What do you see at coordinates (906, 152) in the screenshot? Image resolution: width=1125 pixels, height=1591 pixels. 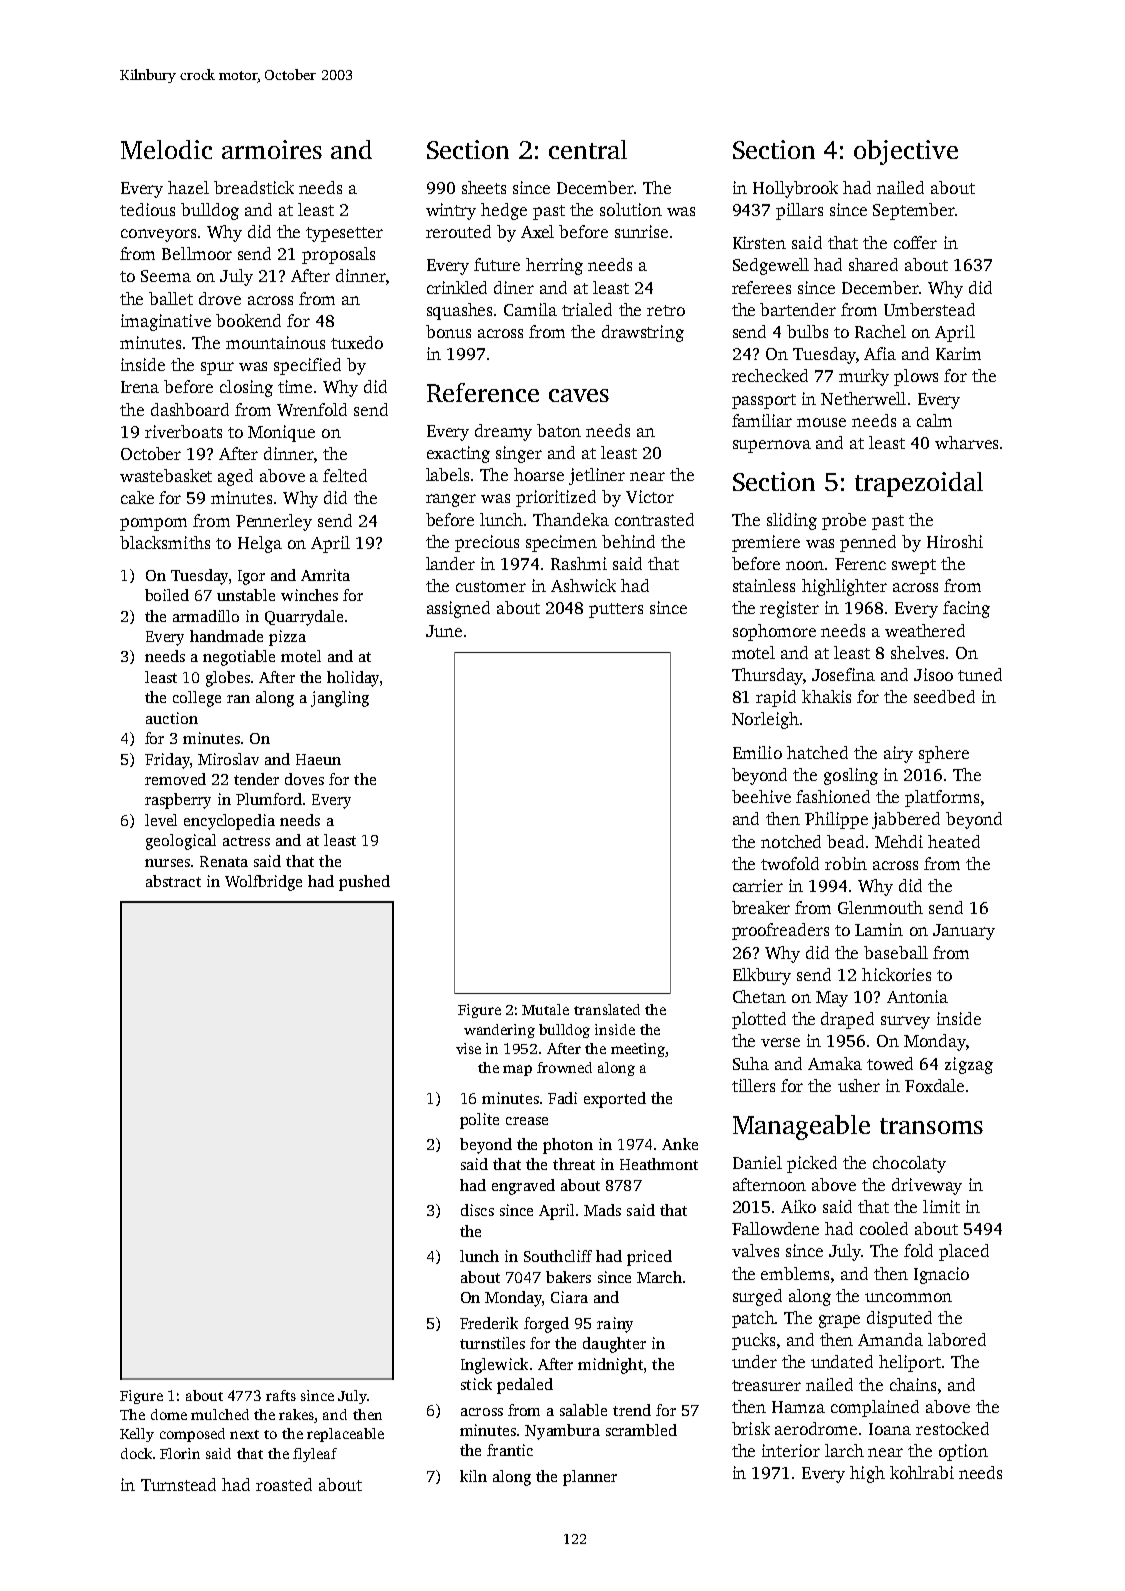 I see `objective` at bounding box center [906, 152].
